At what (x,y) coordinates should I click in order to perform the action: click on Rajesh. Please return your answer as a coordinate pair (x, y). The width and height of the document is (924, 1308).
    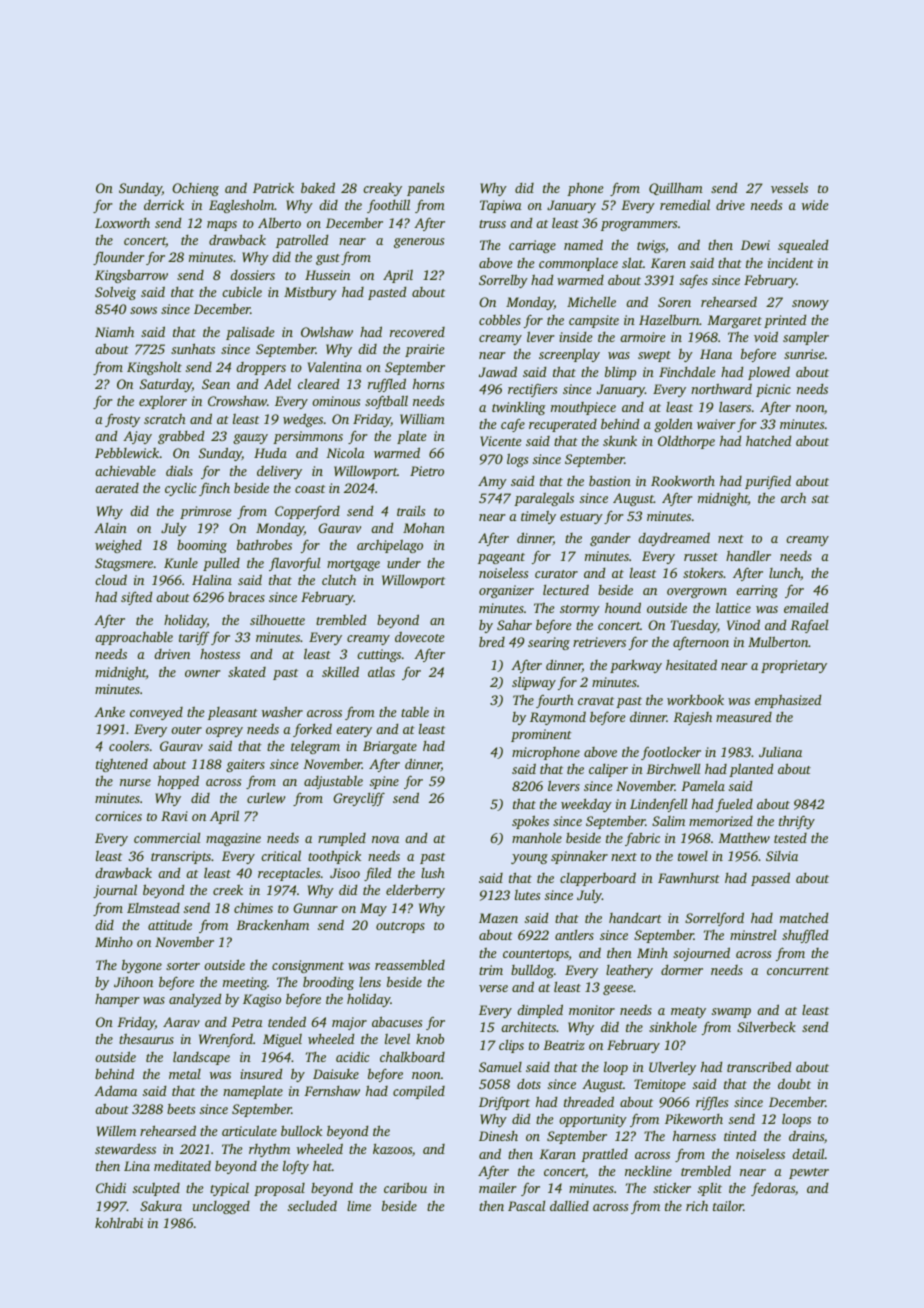
    Looking at the image, I should click on (692, 718).
